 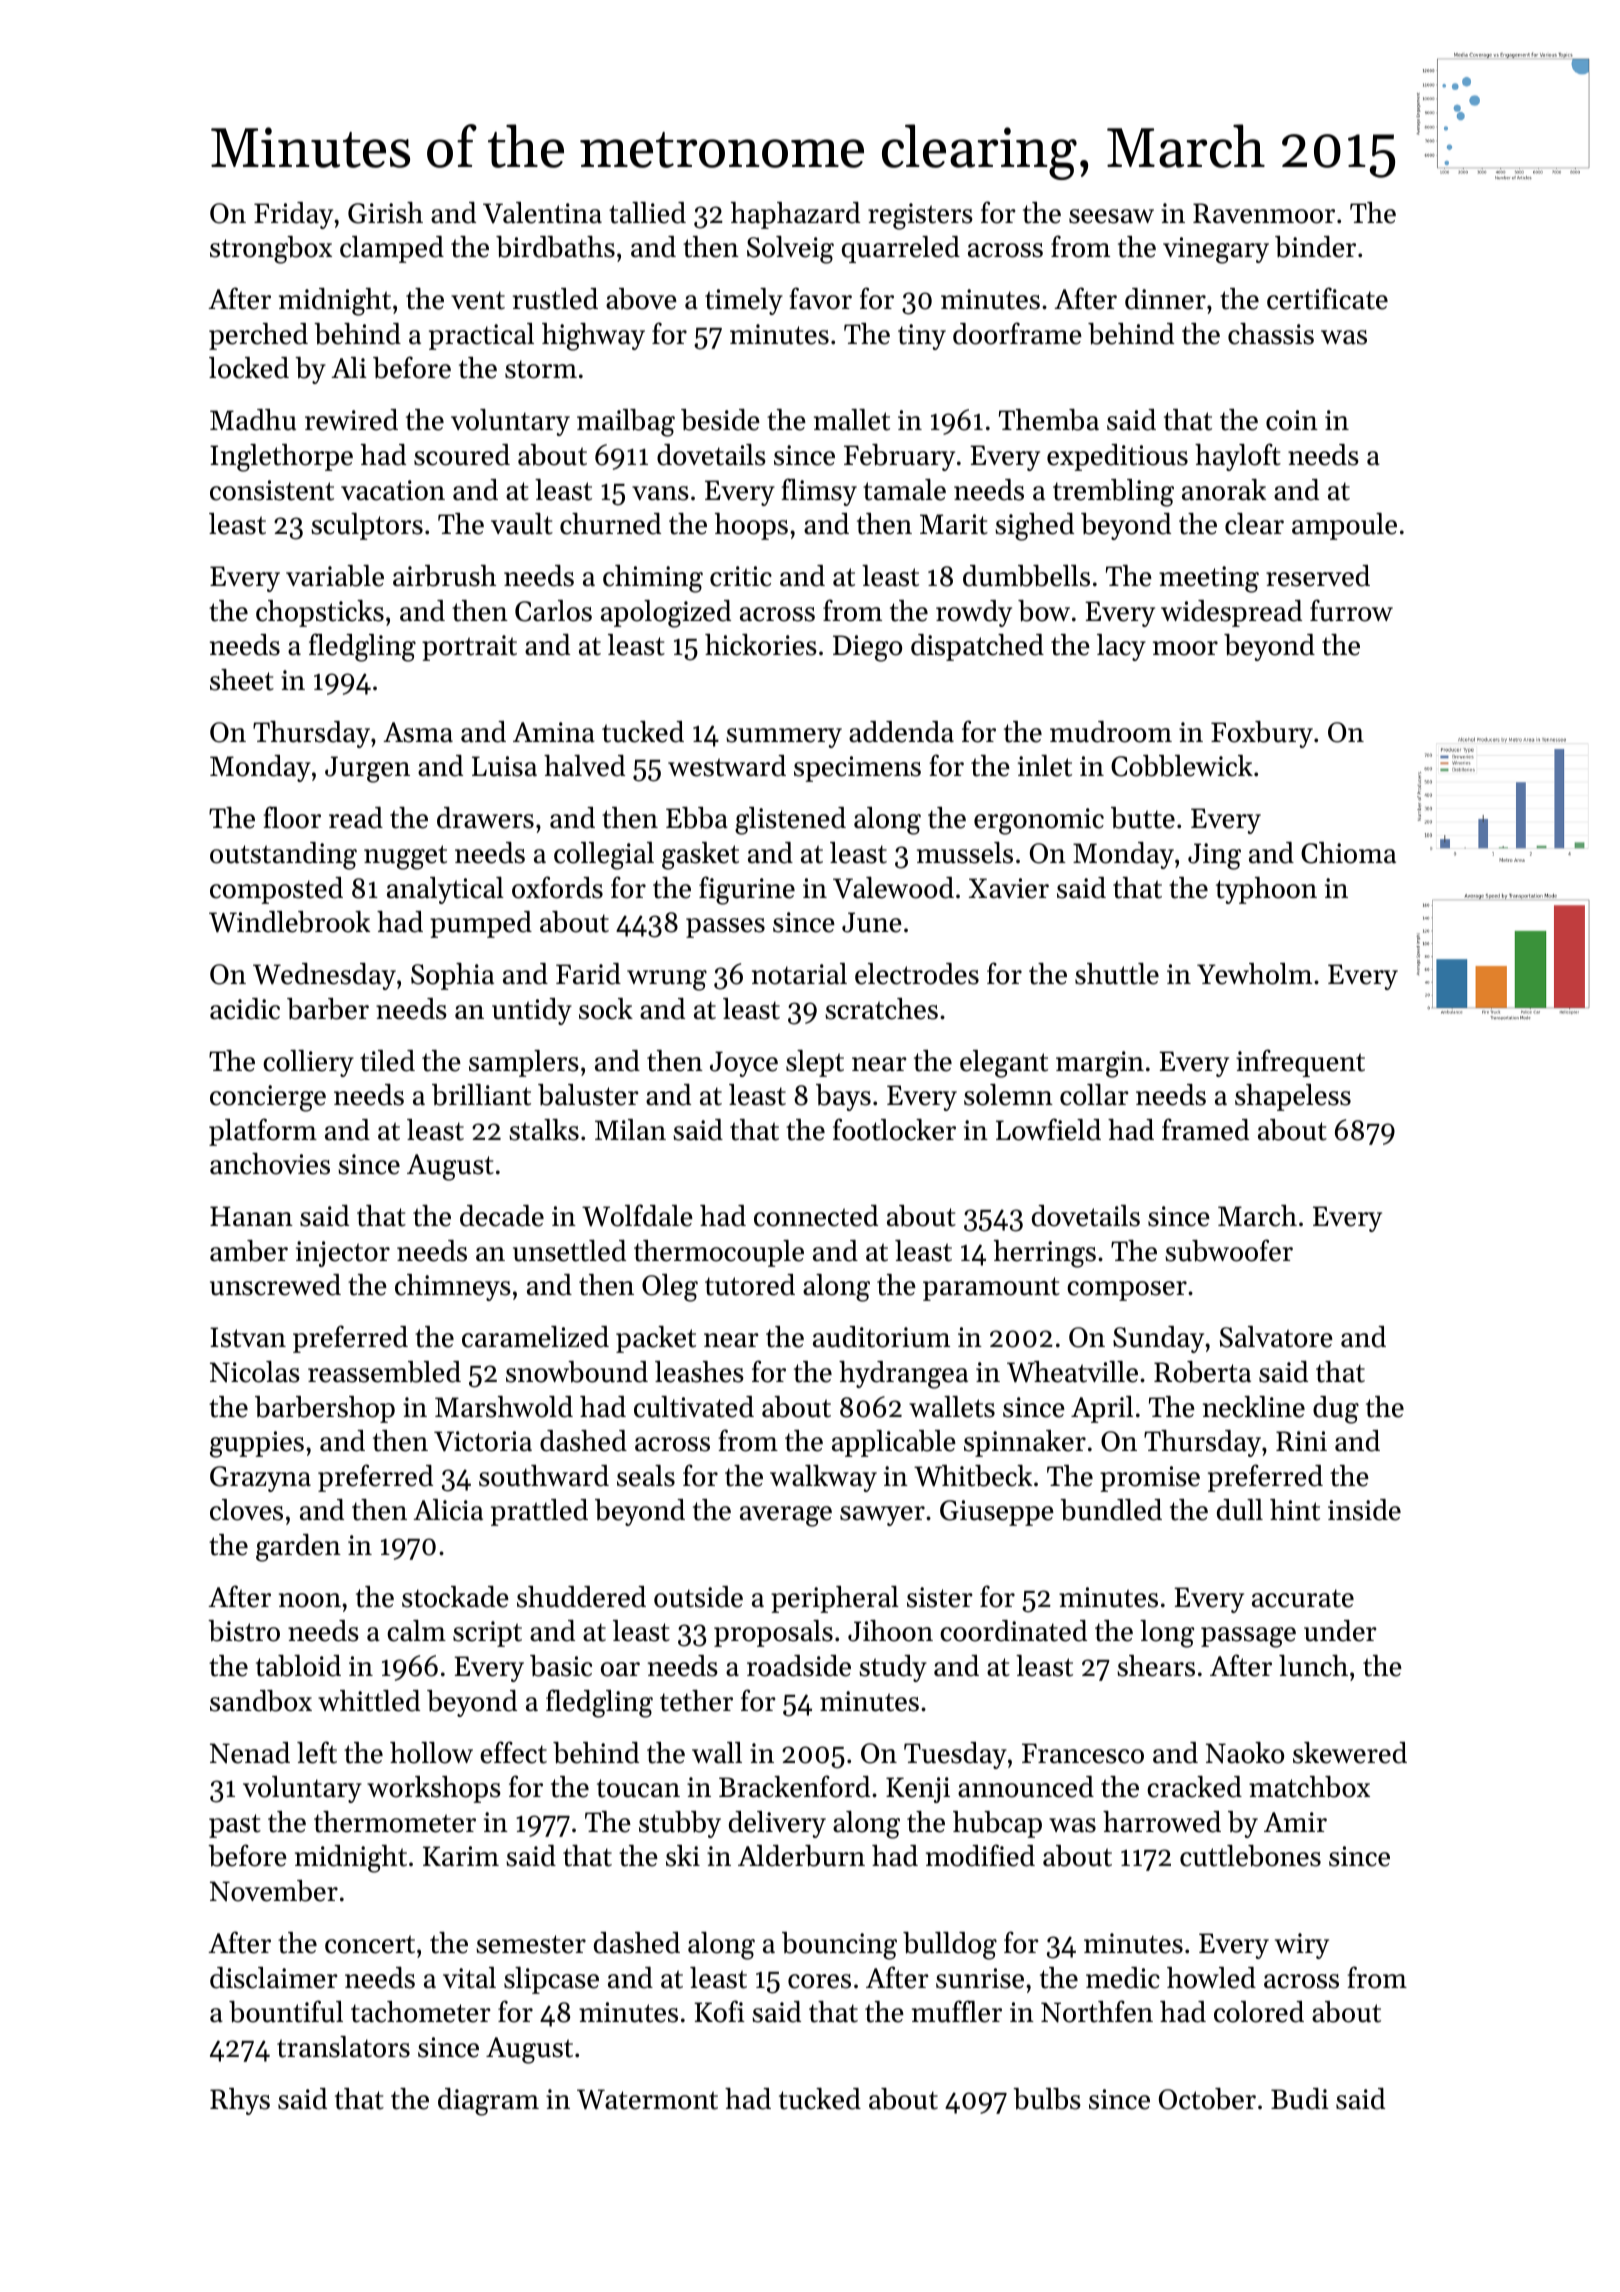 I want to click on scoured, so click(x=462, y=455).
